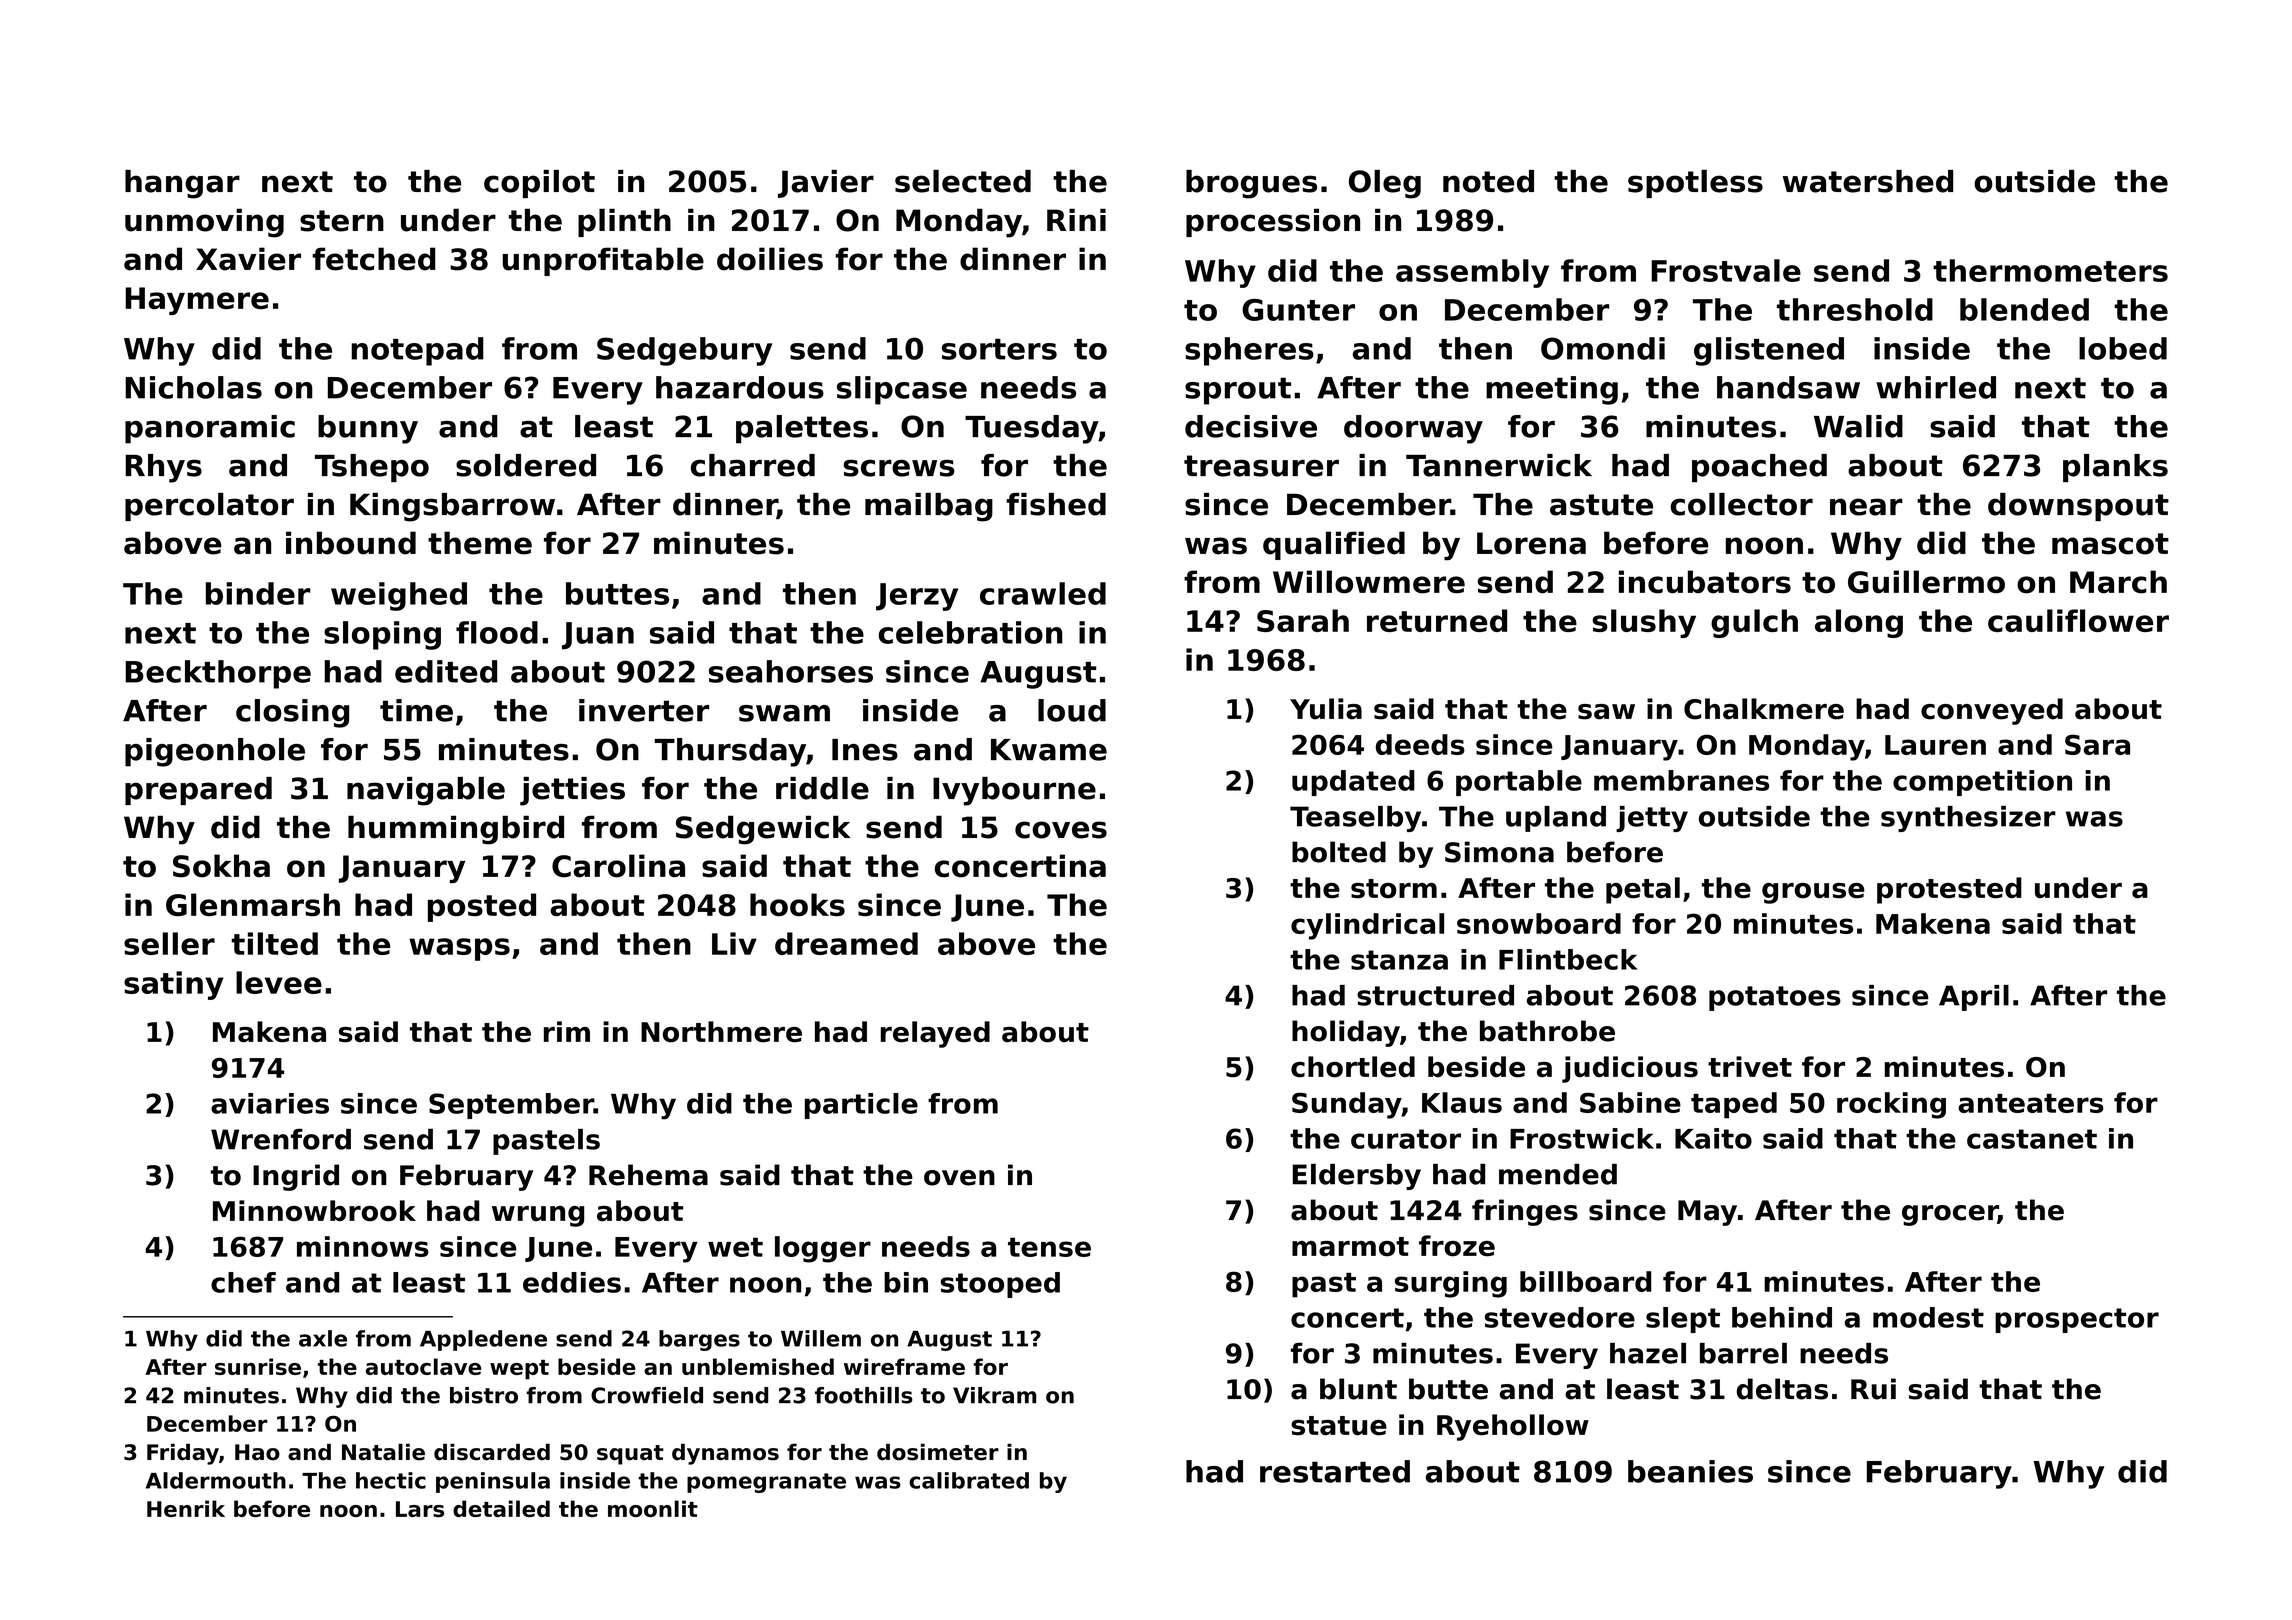  What do you see at coordinates (963, 181) in the image?
I see `selected` at bounding box center [963, 181].
